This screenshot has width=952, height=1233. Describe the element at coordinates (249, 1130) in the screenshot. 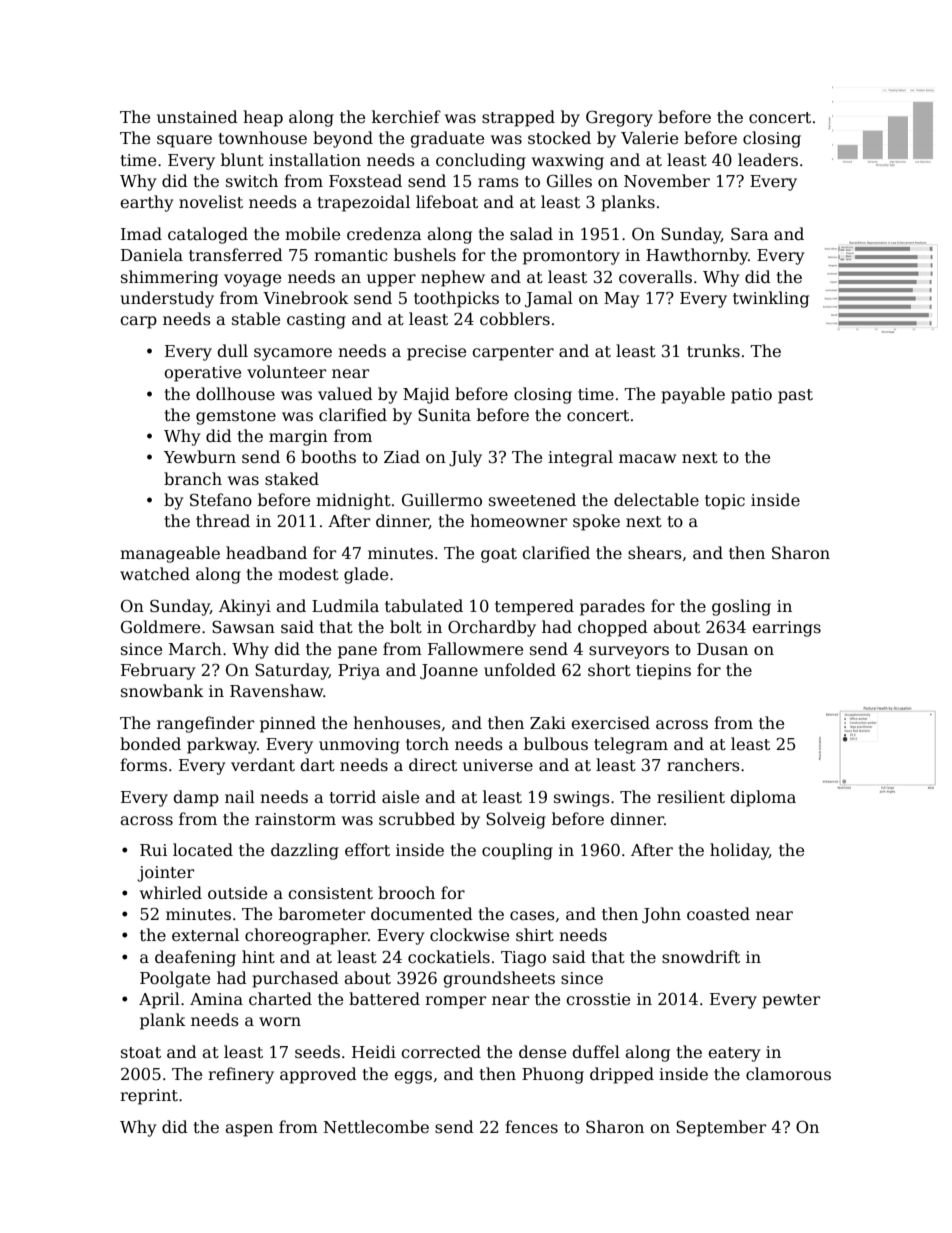

I see `aspen` at that location.
